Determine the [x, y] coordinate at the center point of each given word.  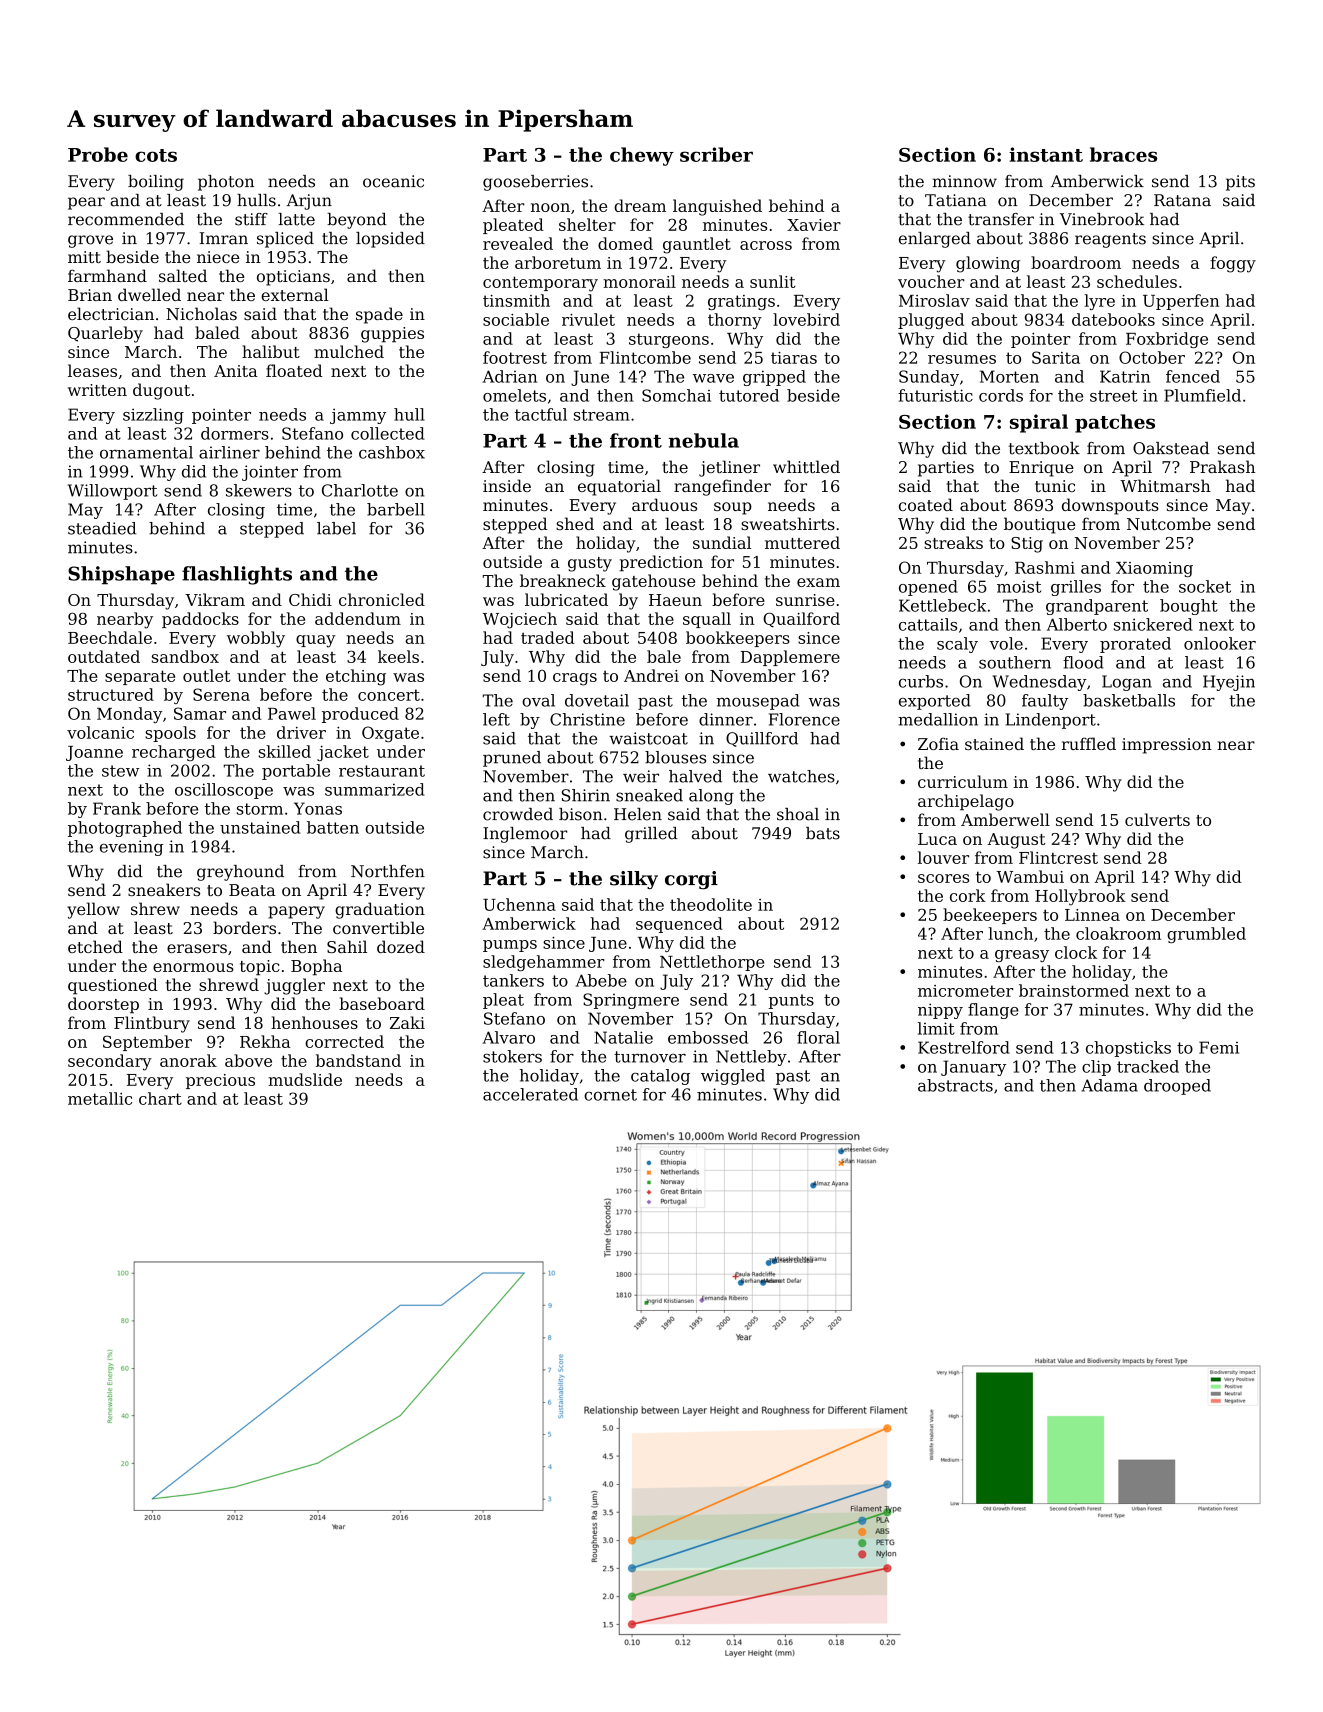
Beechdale [110, 637]
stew [120, 771]
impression [1167, 746]
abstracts [955, 1085]
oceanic [393, 181]
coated [926, 504]
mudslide [305, 1079]
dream [640, 205]
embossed [708, 1037]
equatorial [619, 487]
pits [1240, 183]
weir [641, 776]
